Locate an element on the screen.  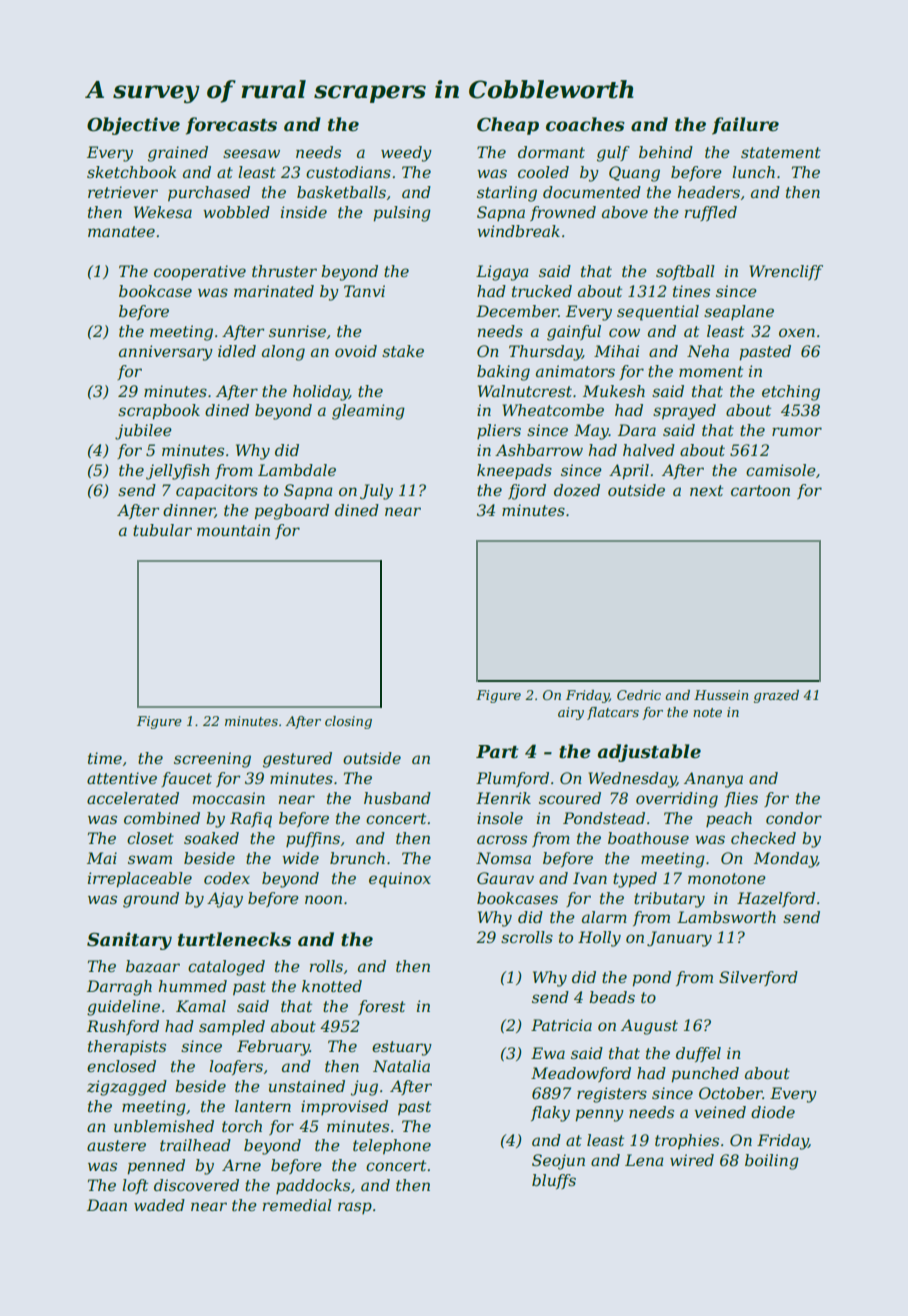
soaked is located at coordinates (211, 838).
